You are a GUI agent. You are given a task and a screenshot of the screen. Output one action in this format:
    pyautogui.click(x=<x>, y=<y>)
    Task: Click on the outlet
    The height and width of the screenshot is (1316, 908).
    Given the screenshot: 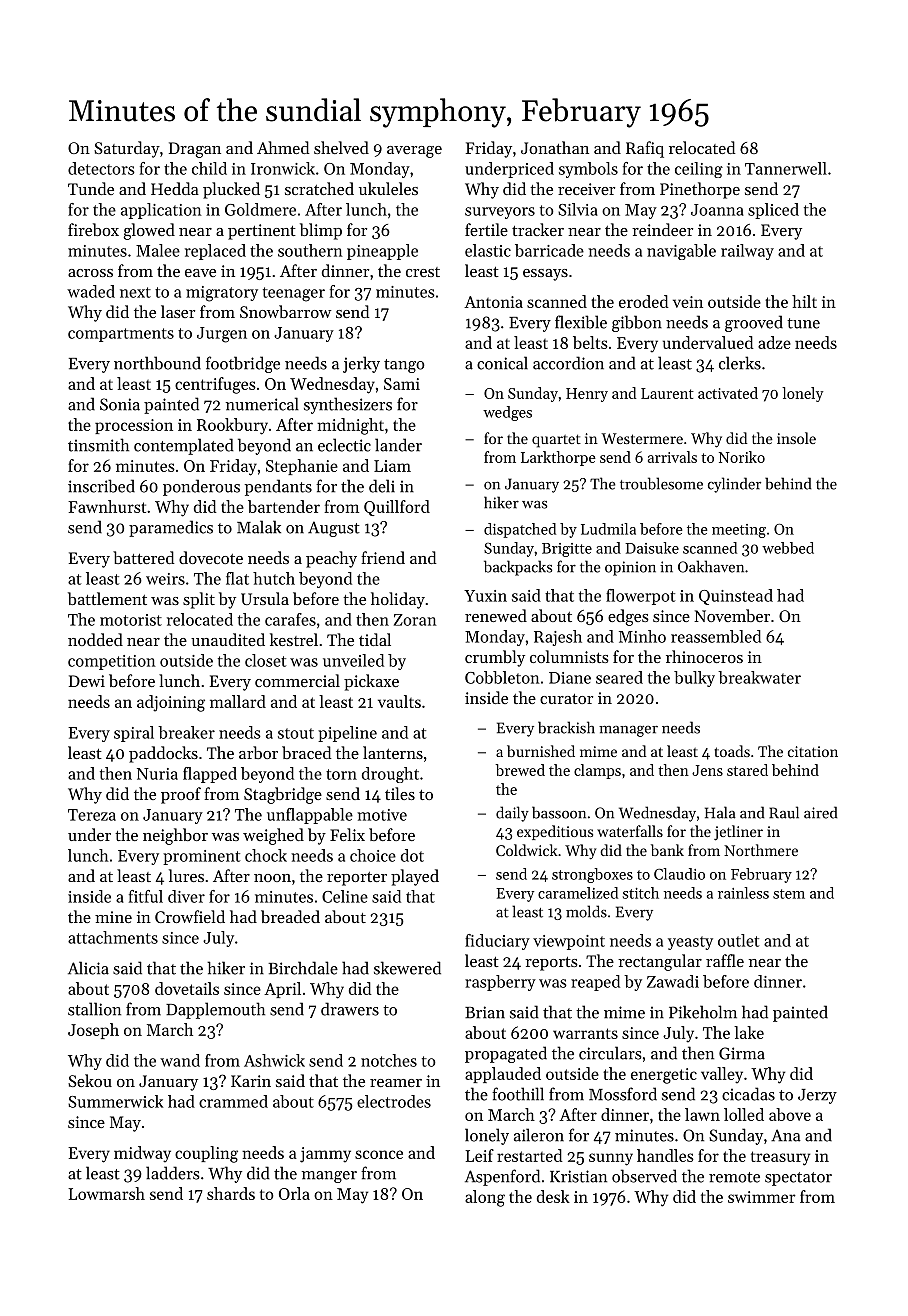 What is the action you would take?
    pyautogui.click(x=738, y=940)
